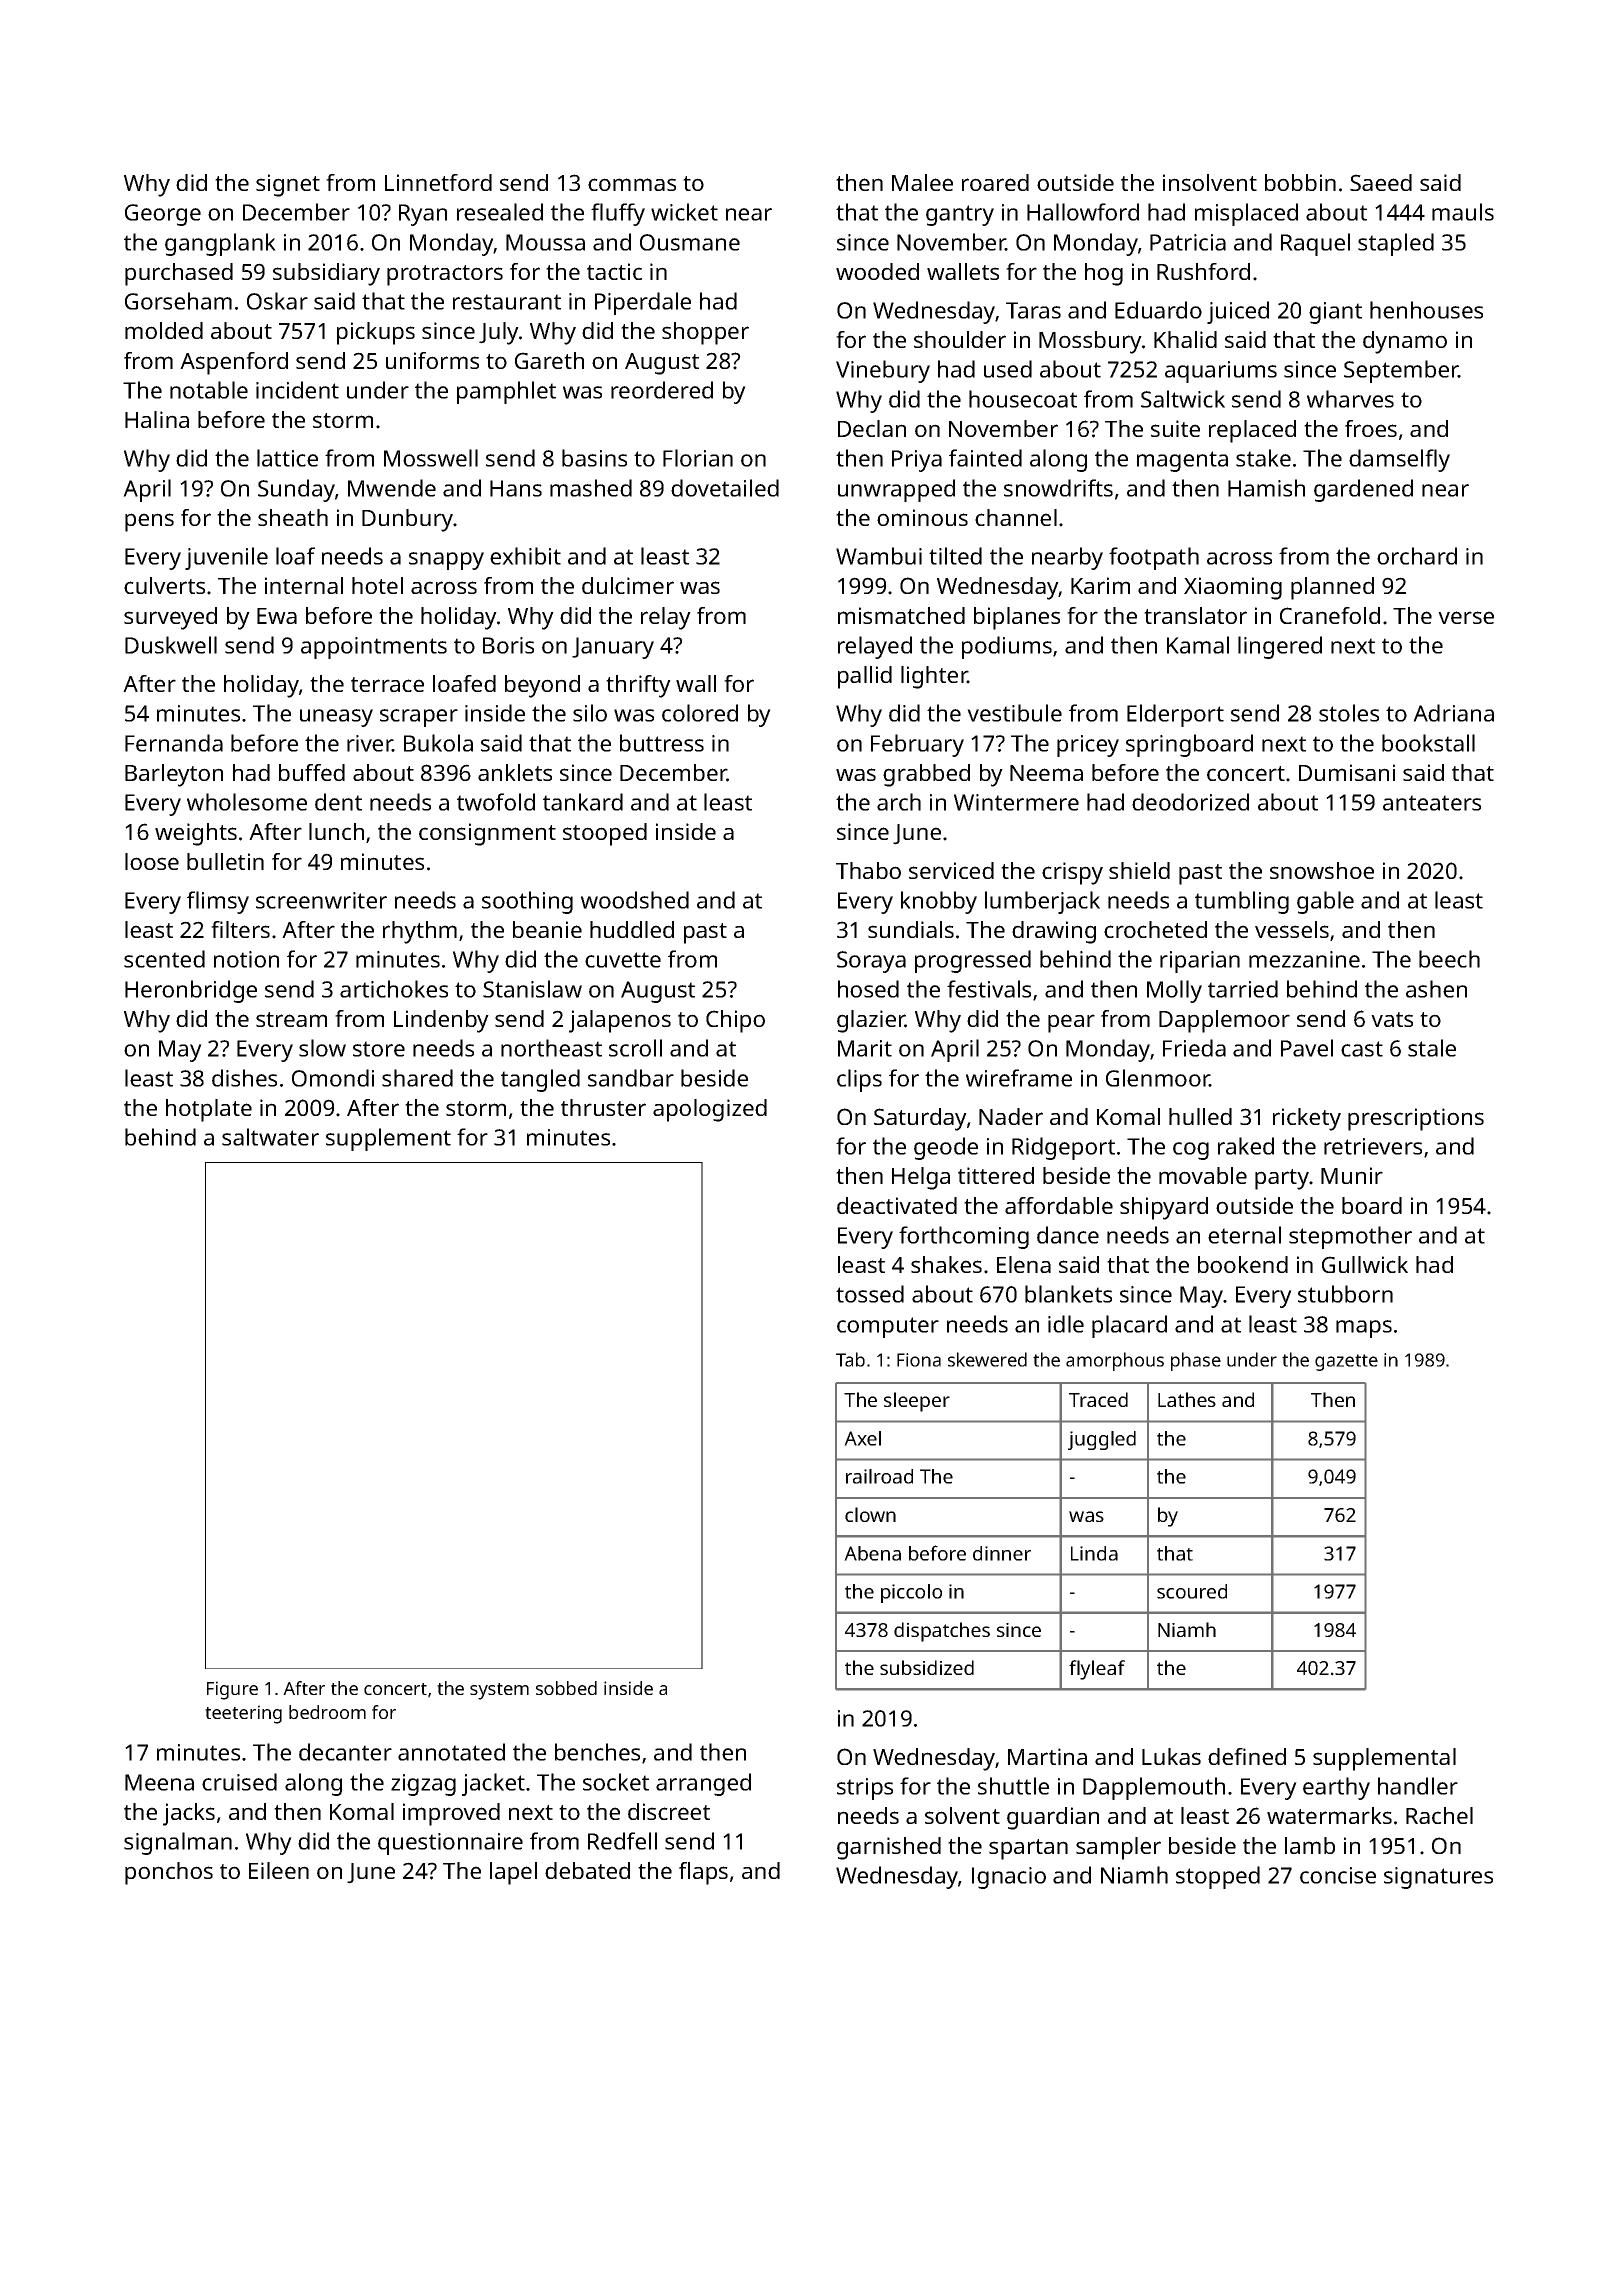  I want to click on Khalid, so click(1185, 339).
